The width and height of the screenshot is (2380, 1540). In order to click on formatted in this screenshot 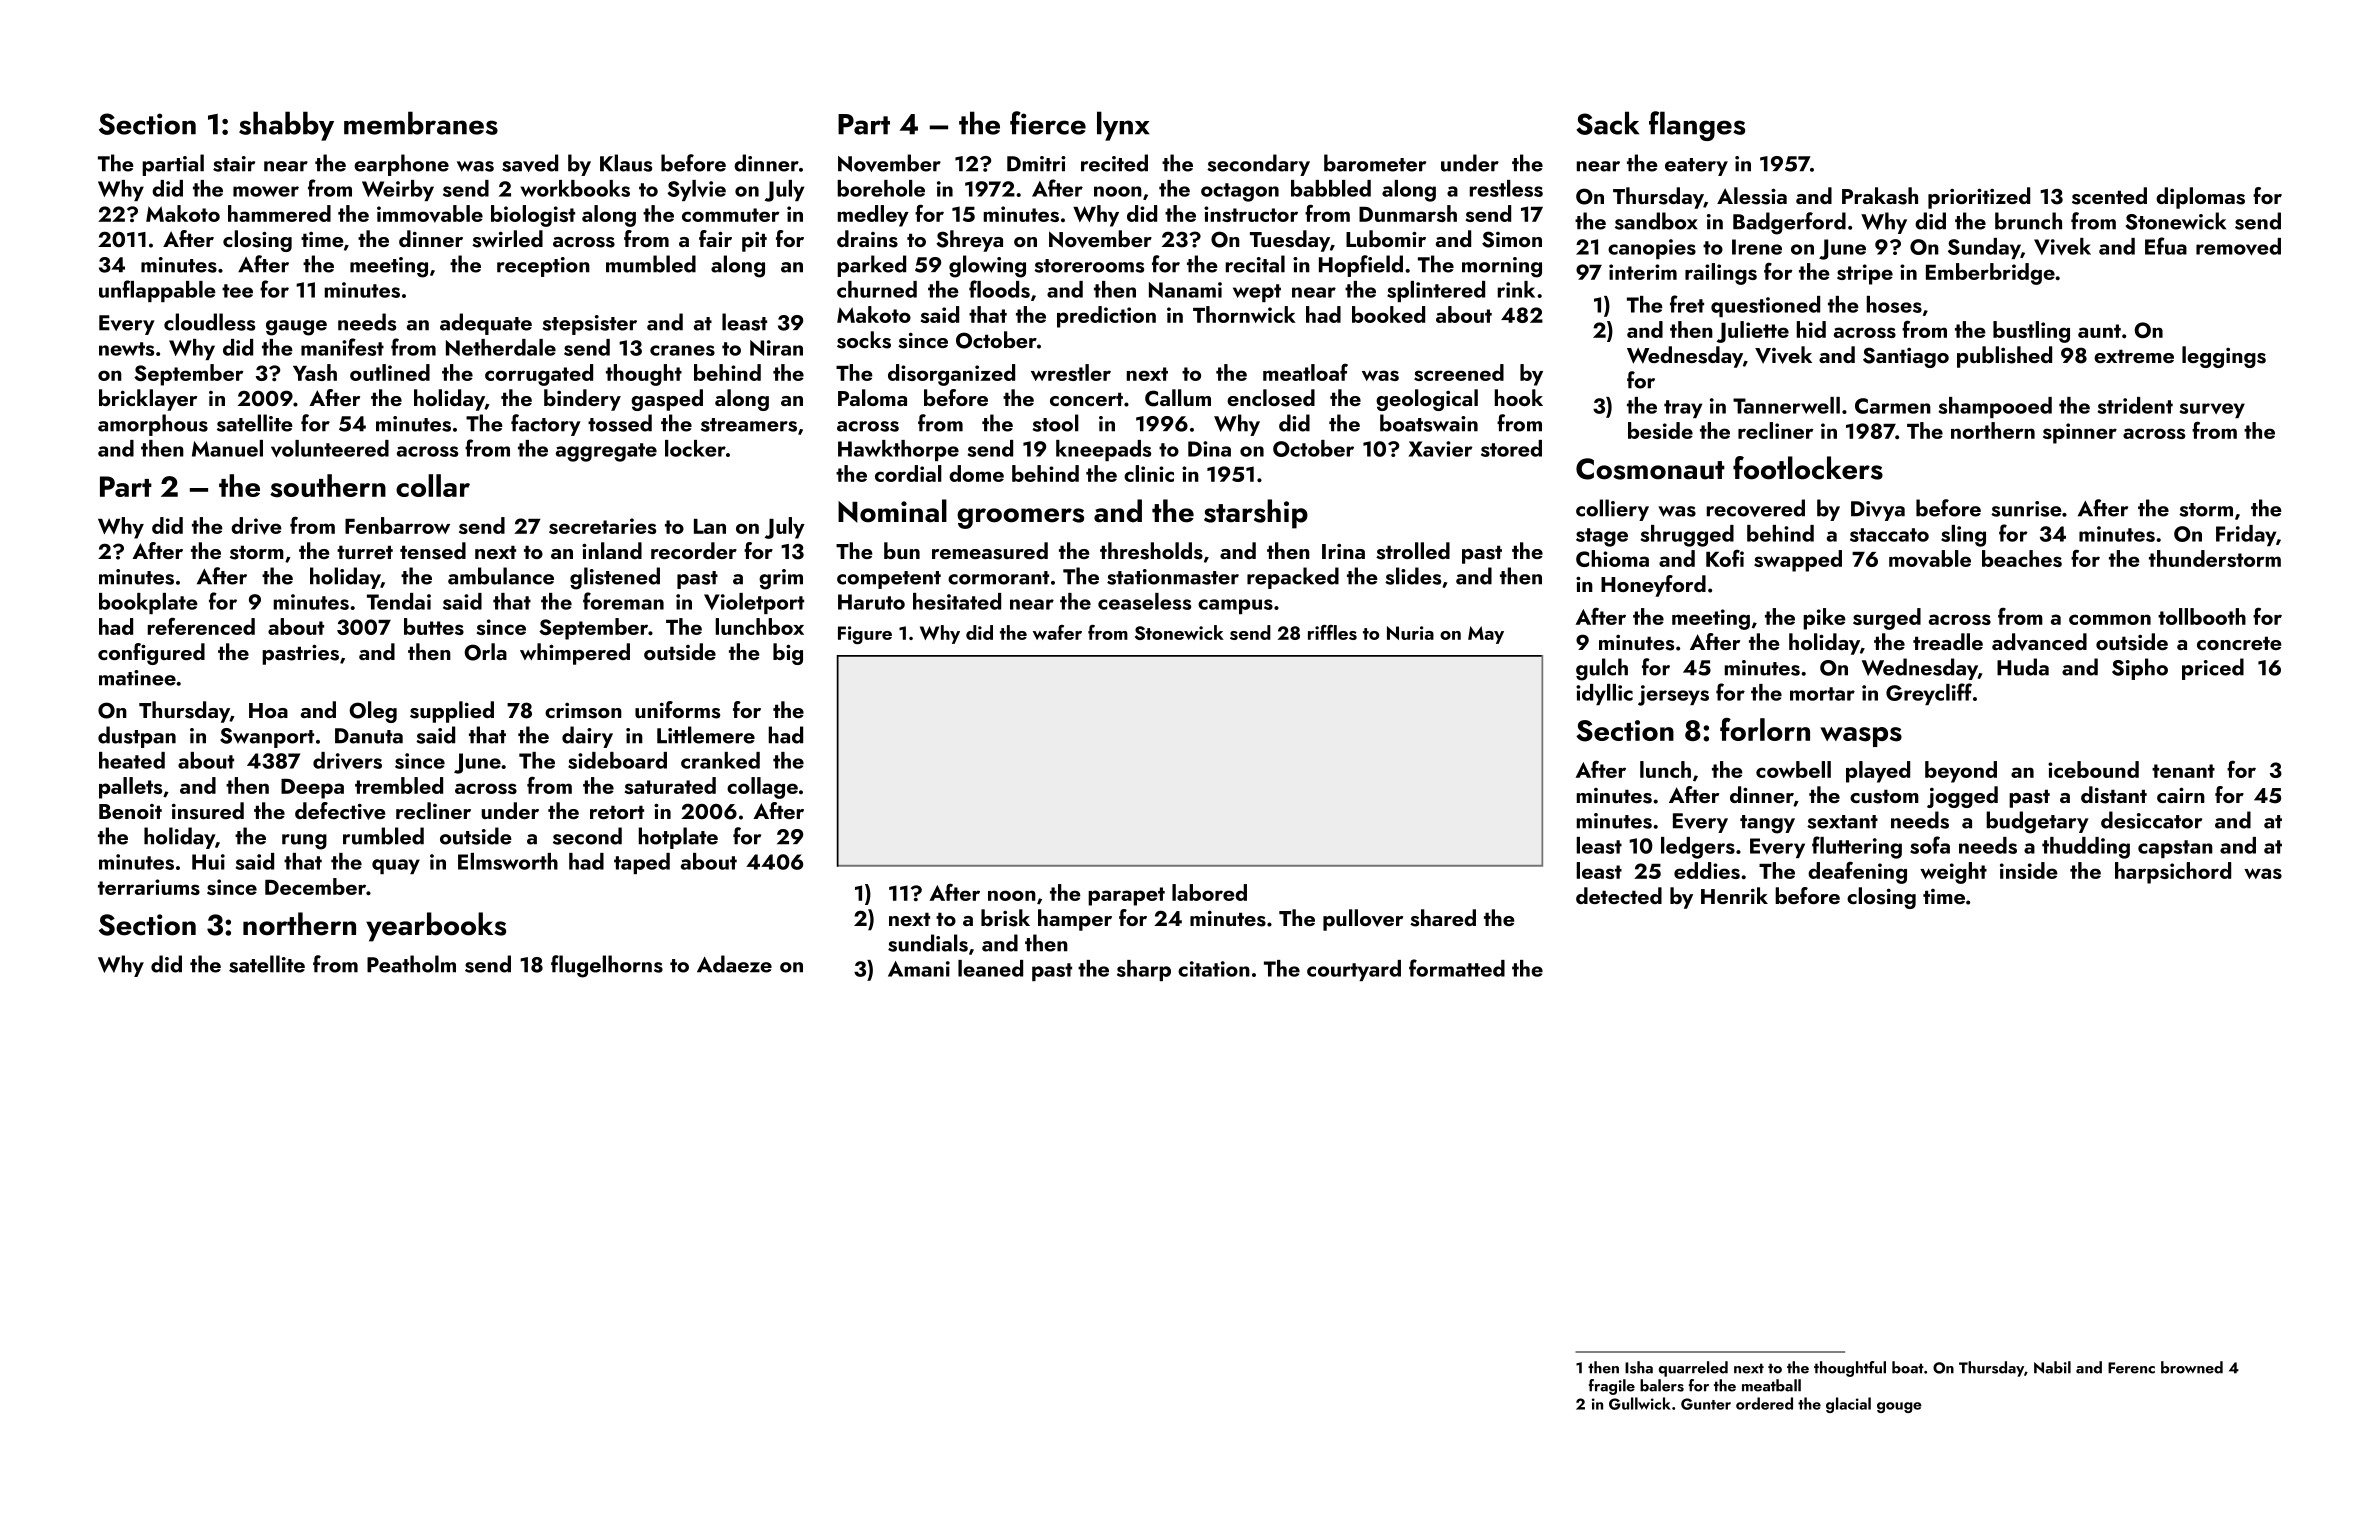, I will do `click(1457, 968)`.
